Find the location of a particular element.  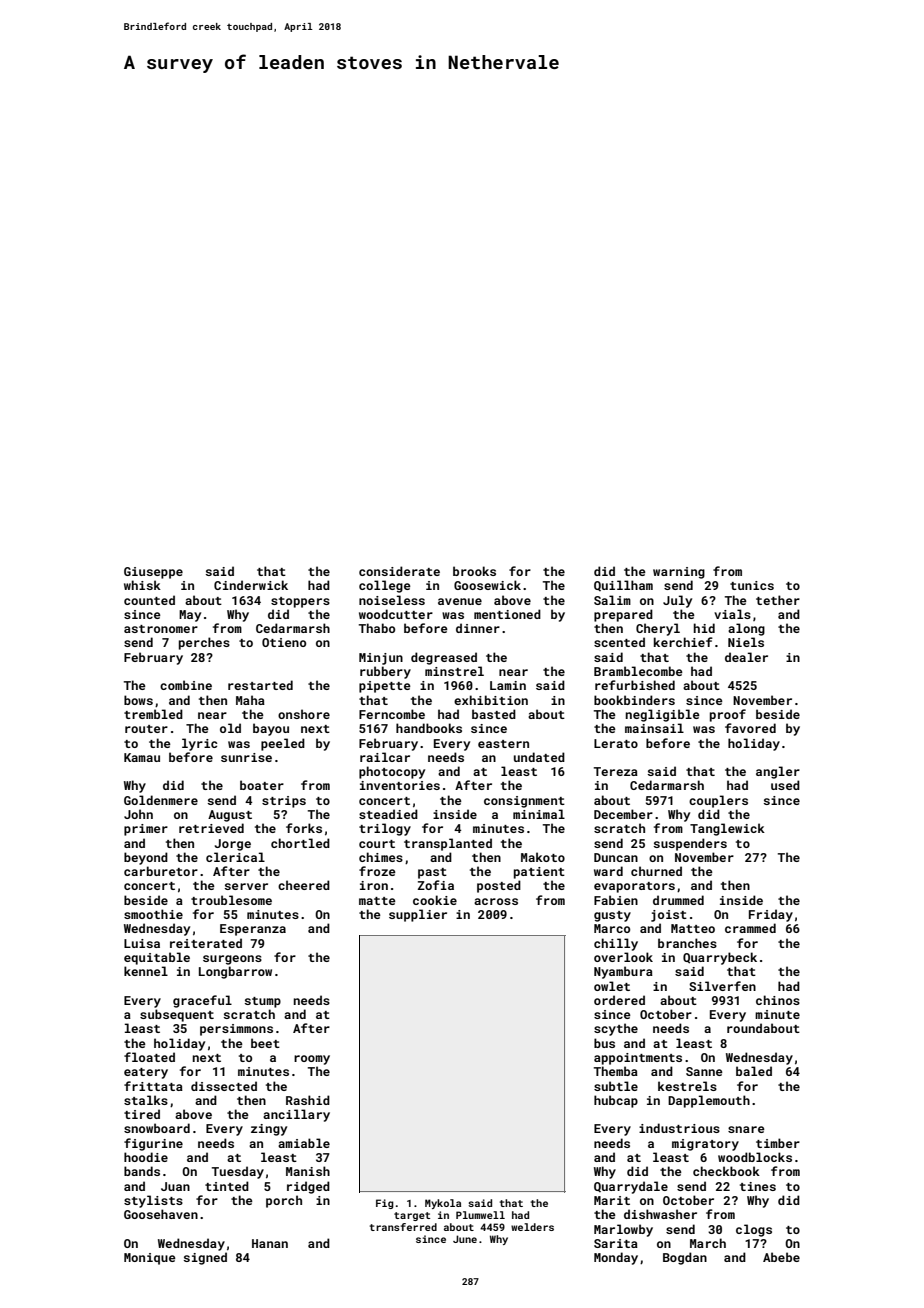

Goosehaven is located at coordinates (161, 1214).
